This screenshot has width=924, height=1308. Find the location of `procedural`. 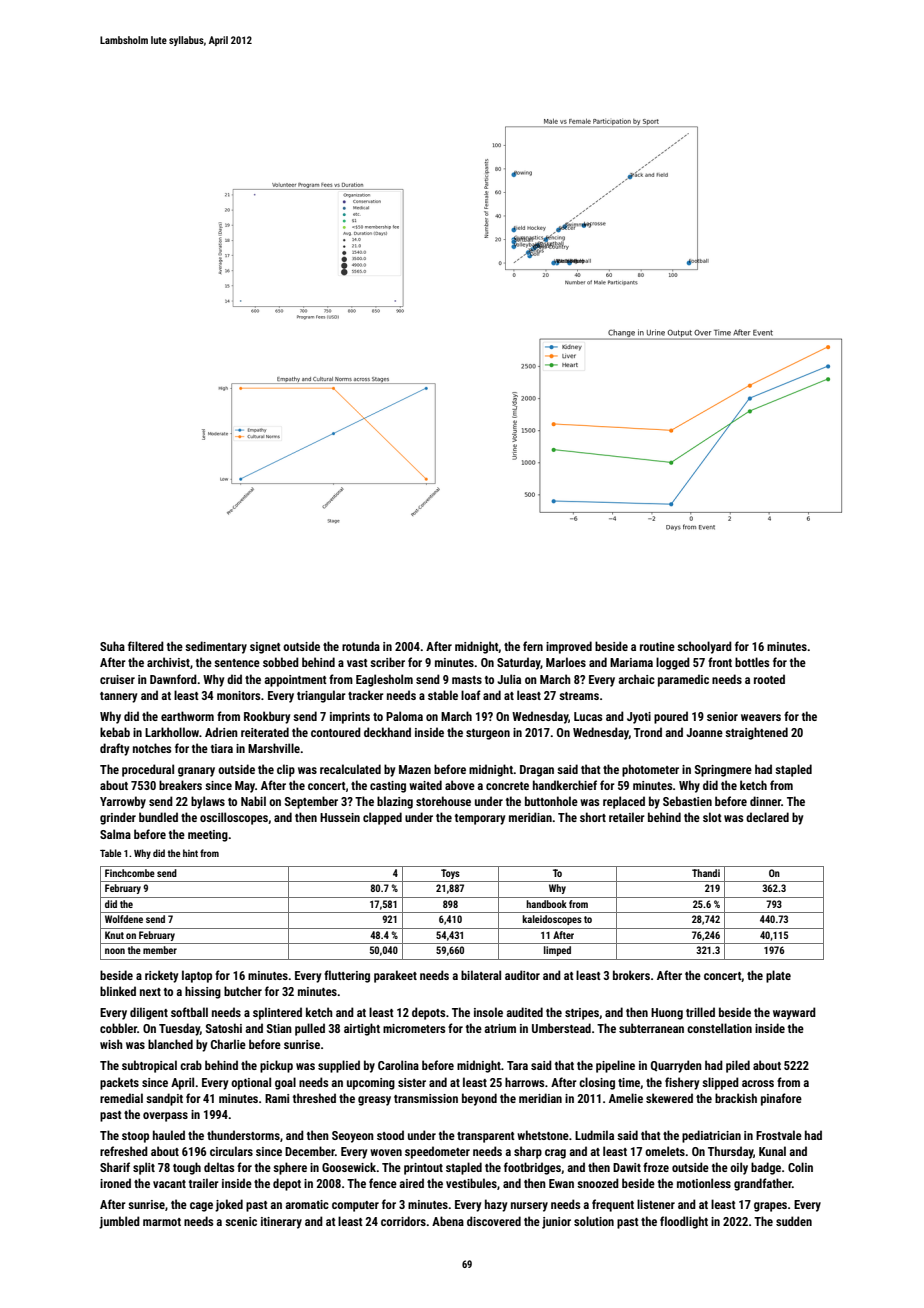

procedural is located at coordinates (148, 770).
